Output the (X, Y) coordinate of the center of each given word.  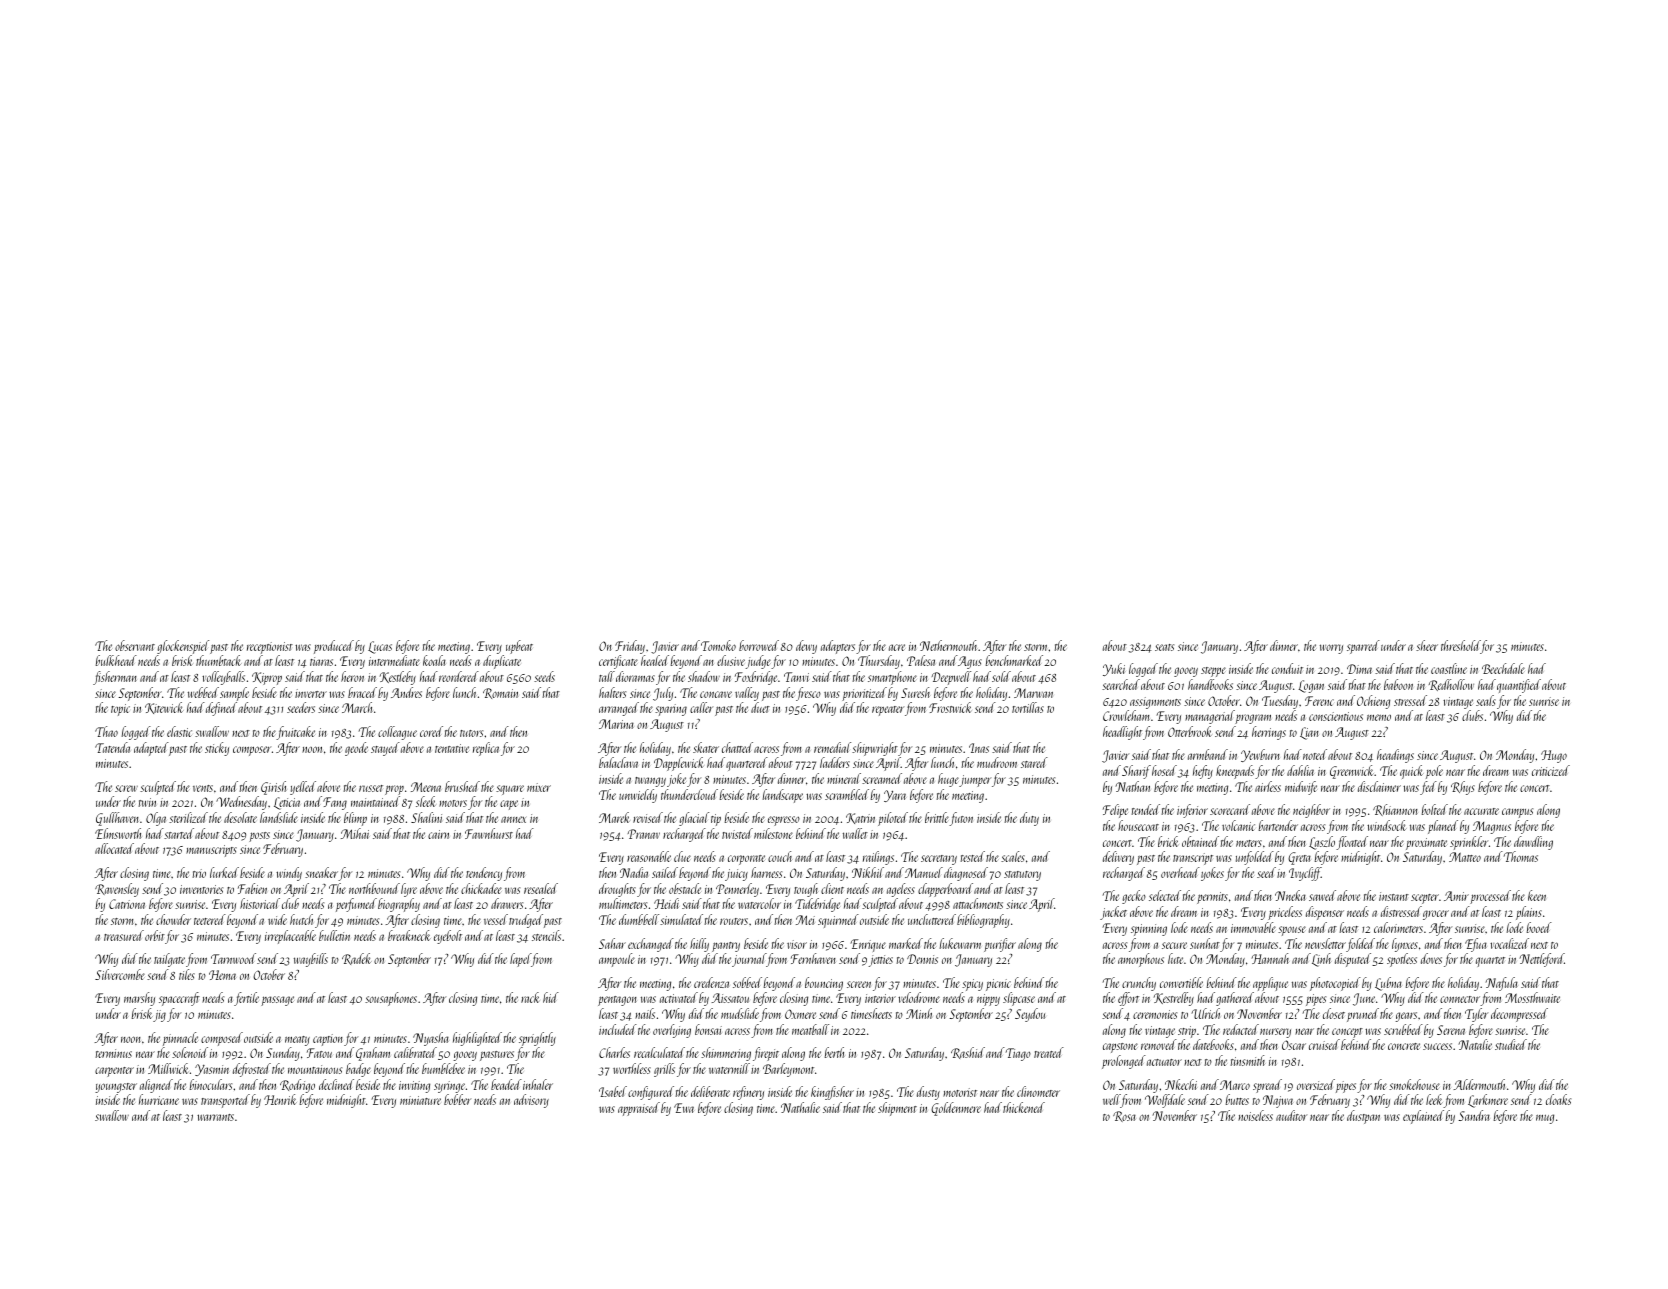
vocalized (1509, 943)
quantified (1519, 686)
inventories (201, 889)
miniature (420, 1100)
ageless (901, 890)
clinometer (1038, 1091)
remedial (832, 747)
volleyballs (223, 678)
